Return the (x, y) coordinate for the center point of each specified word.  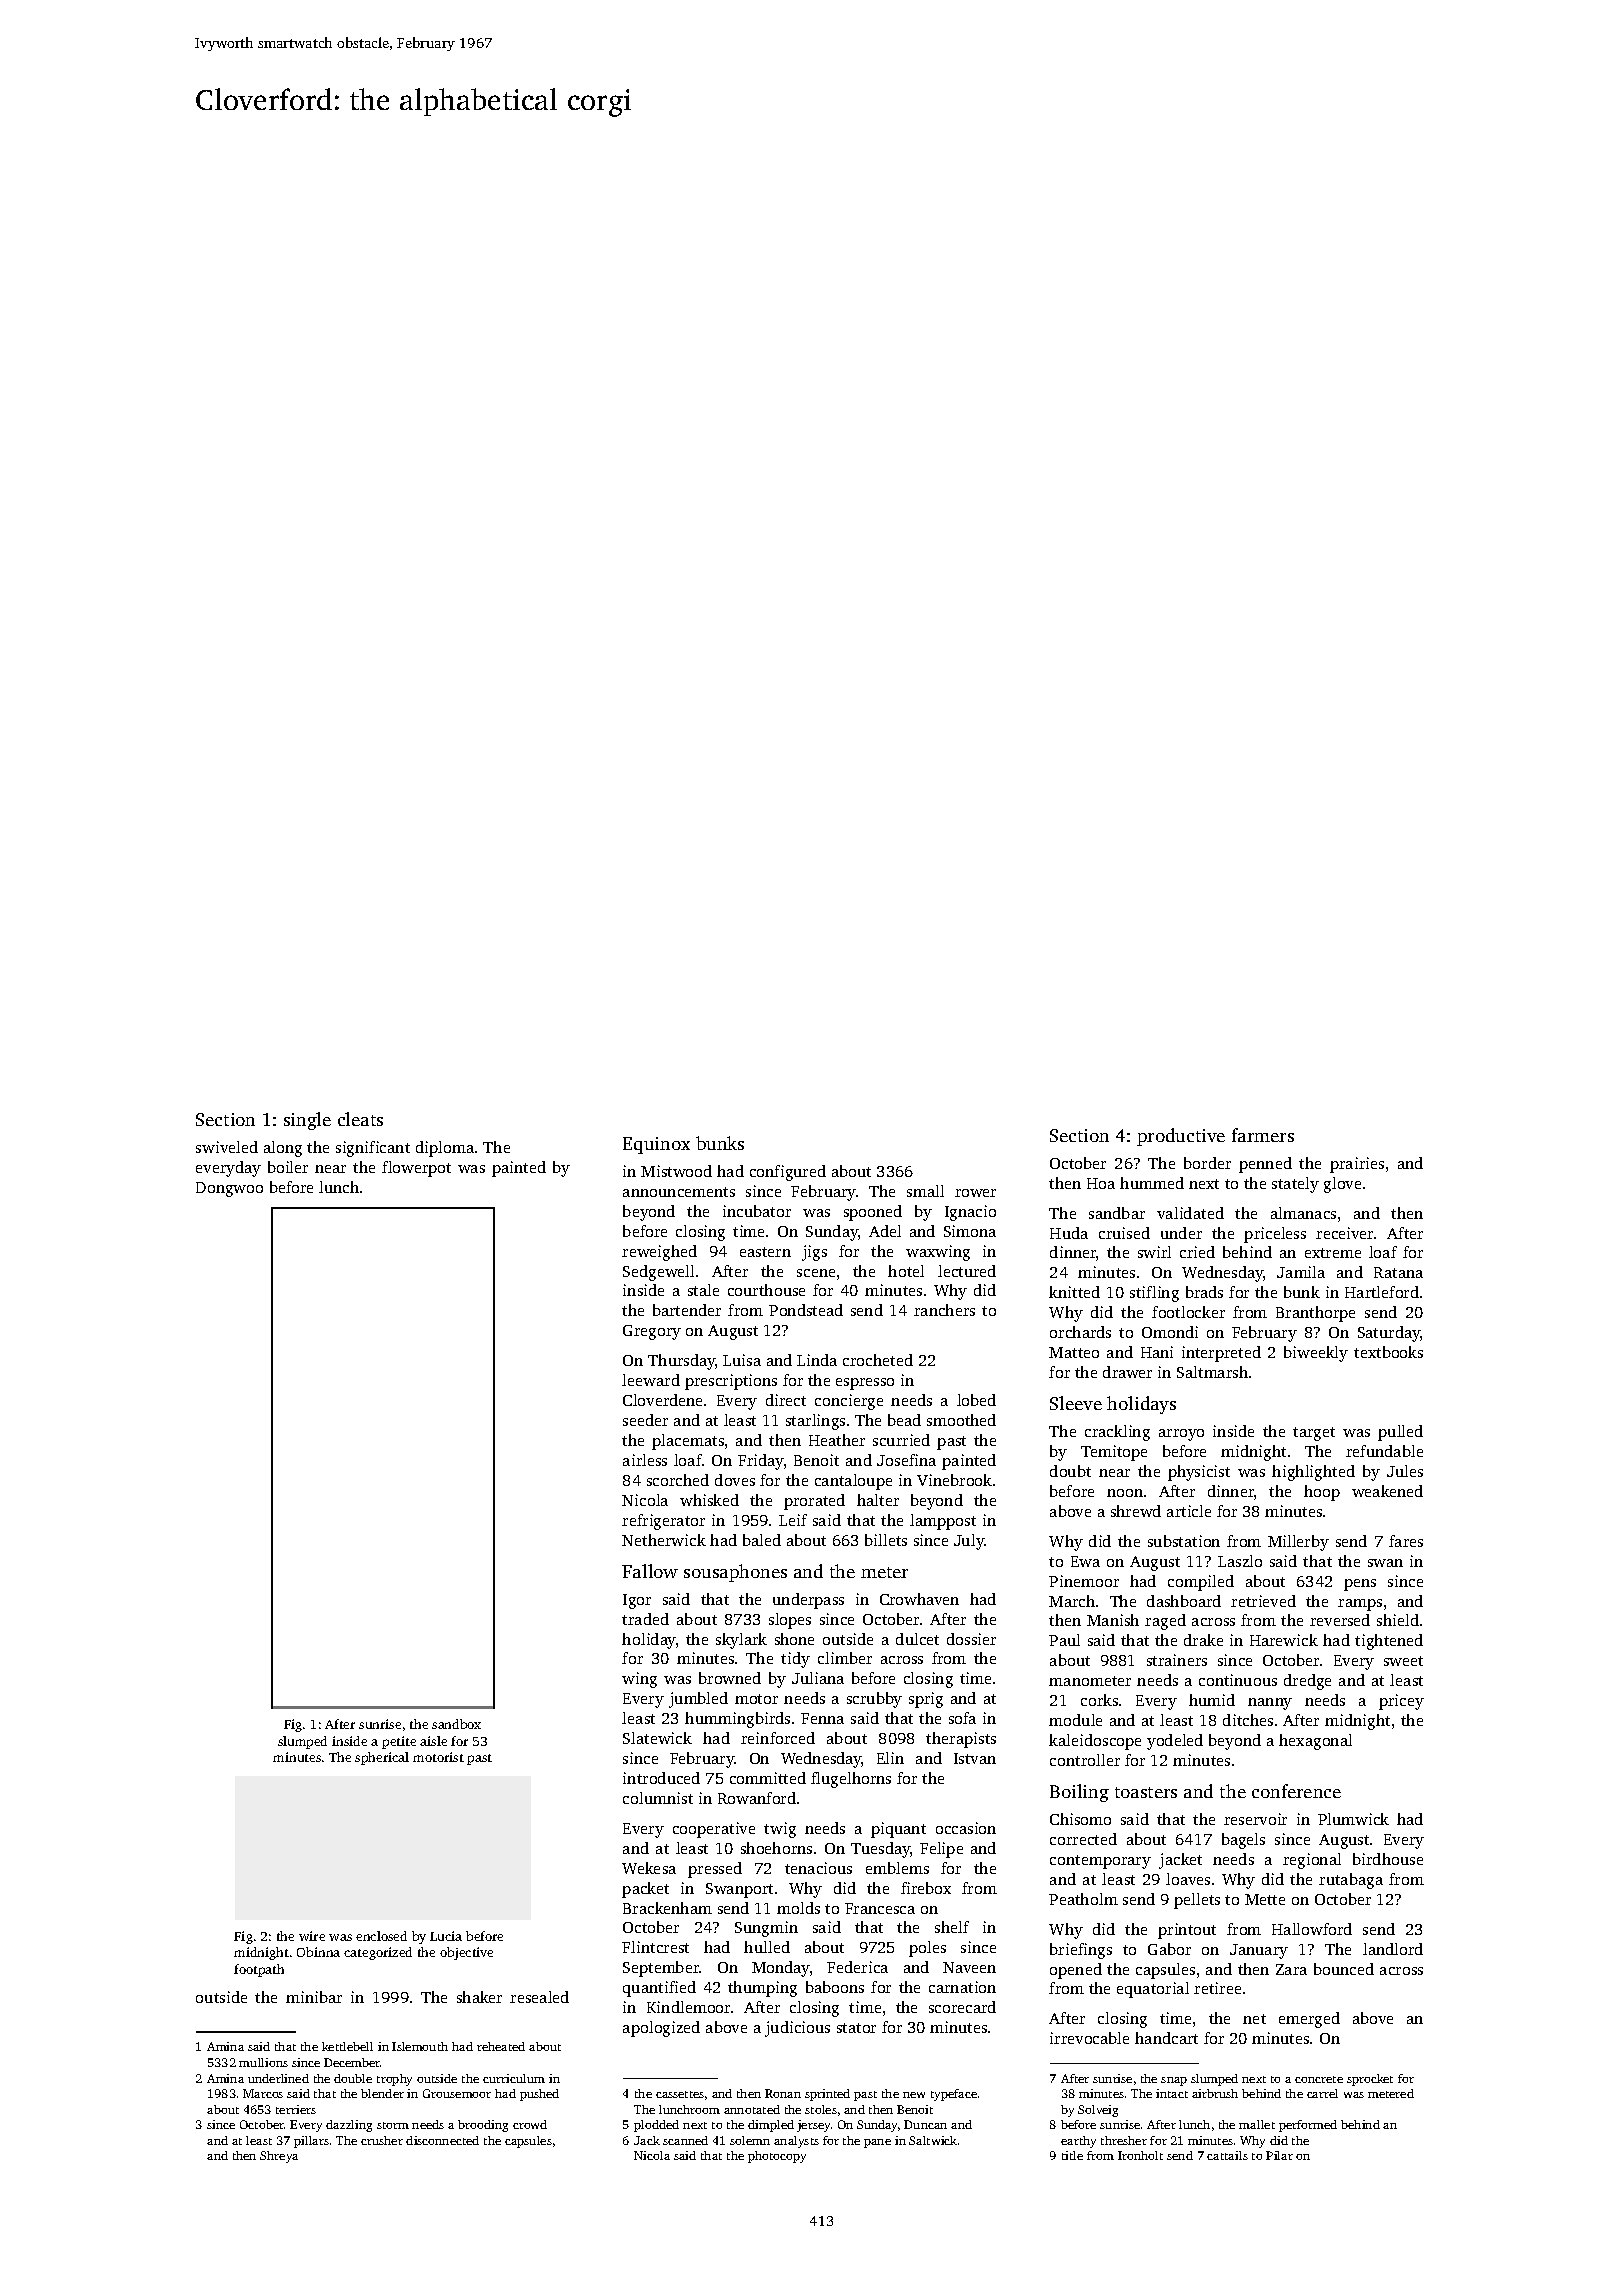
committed (768, 1778)
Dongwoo (229, 1189)
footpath (259, 1970)
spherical (382, 1758)
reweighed (659, 1253)
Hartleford (1382, 1292)
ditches (1248, 1720)
